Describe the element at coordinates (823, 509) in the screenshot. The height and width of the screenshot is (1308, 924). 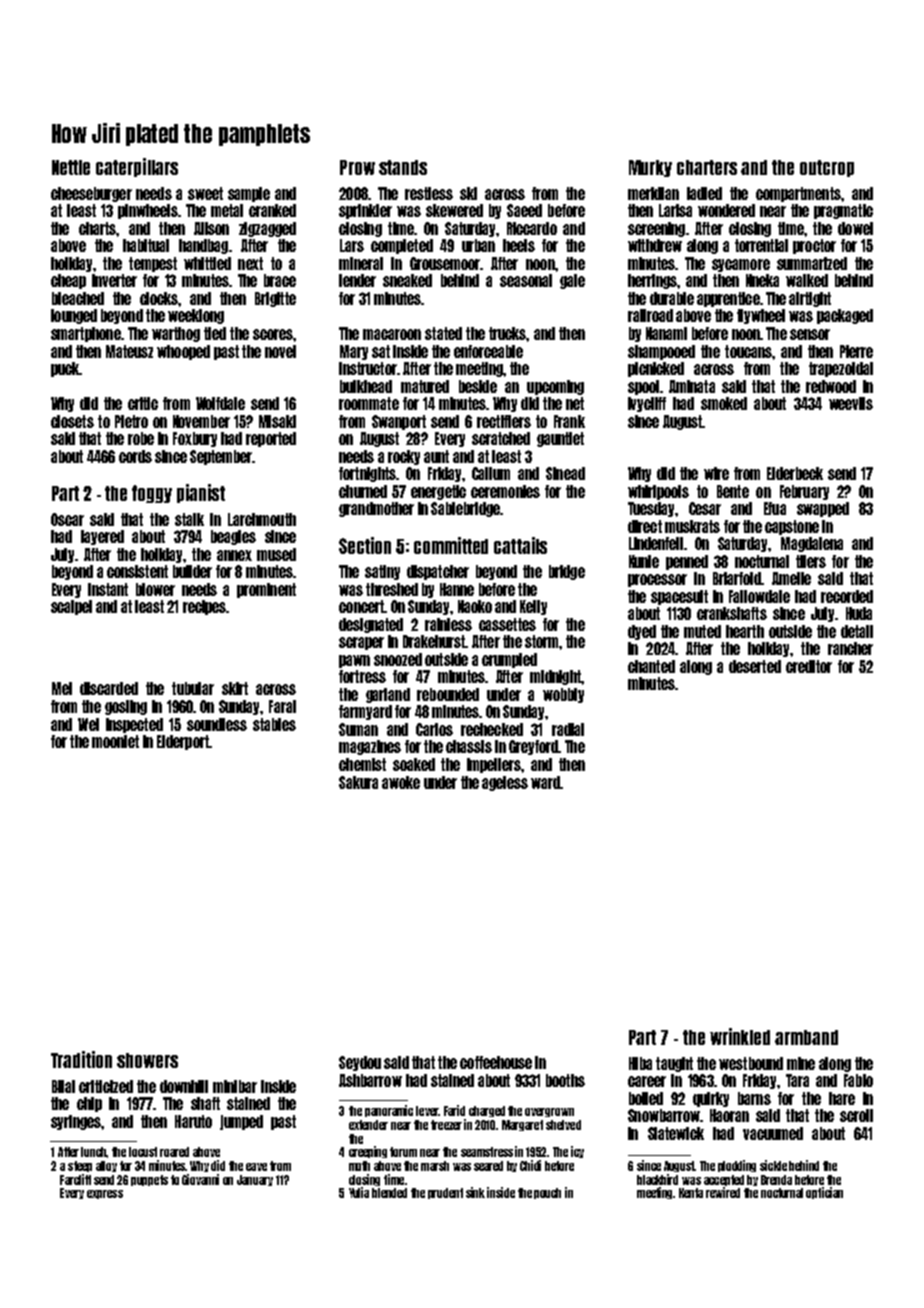
I see `swapped` at that location.
